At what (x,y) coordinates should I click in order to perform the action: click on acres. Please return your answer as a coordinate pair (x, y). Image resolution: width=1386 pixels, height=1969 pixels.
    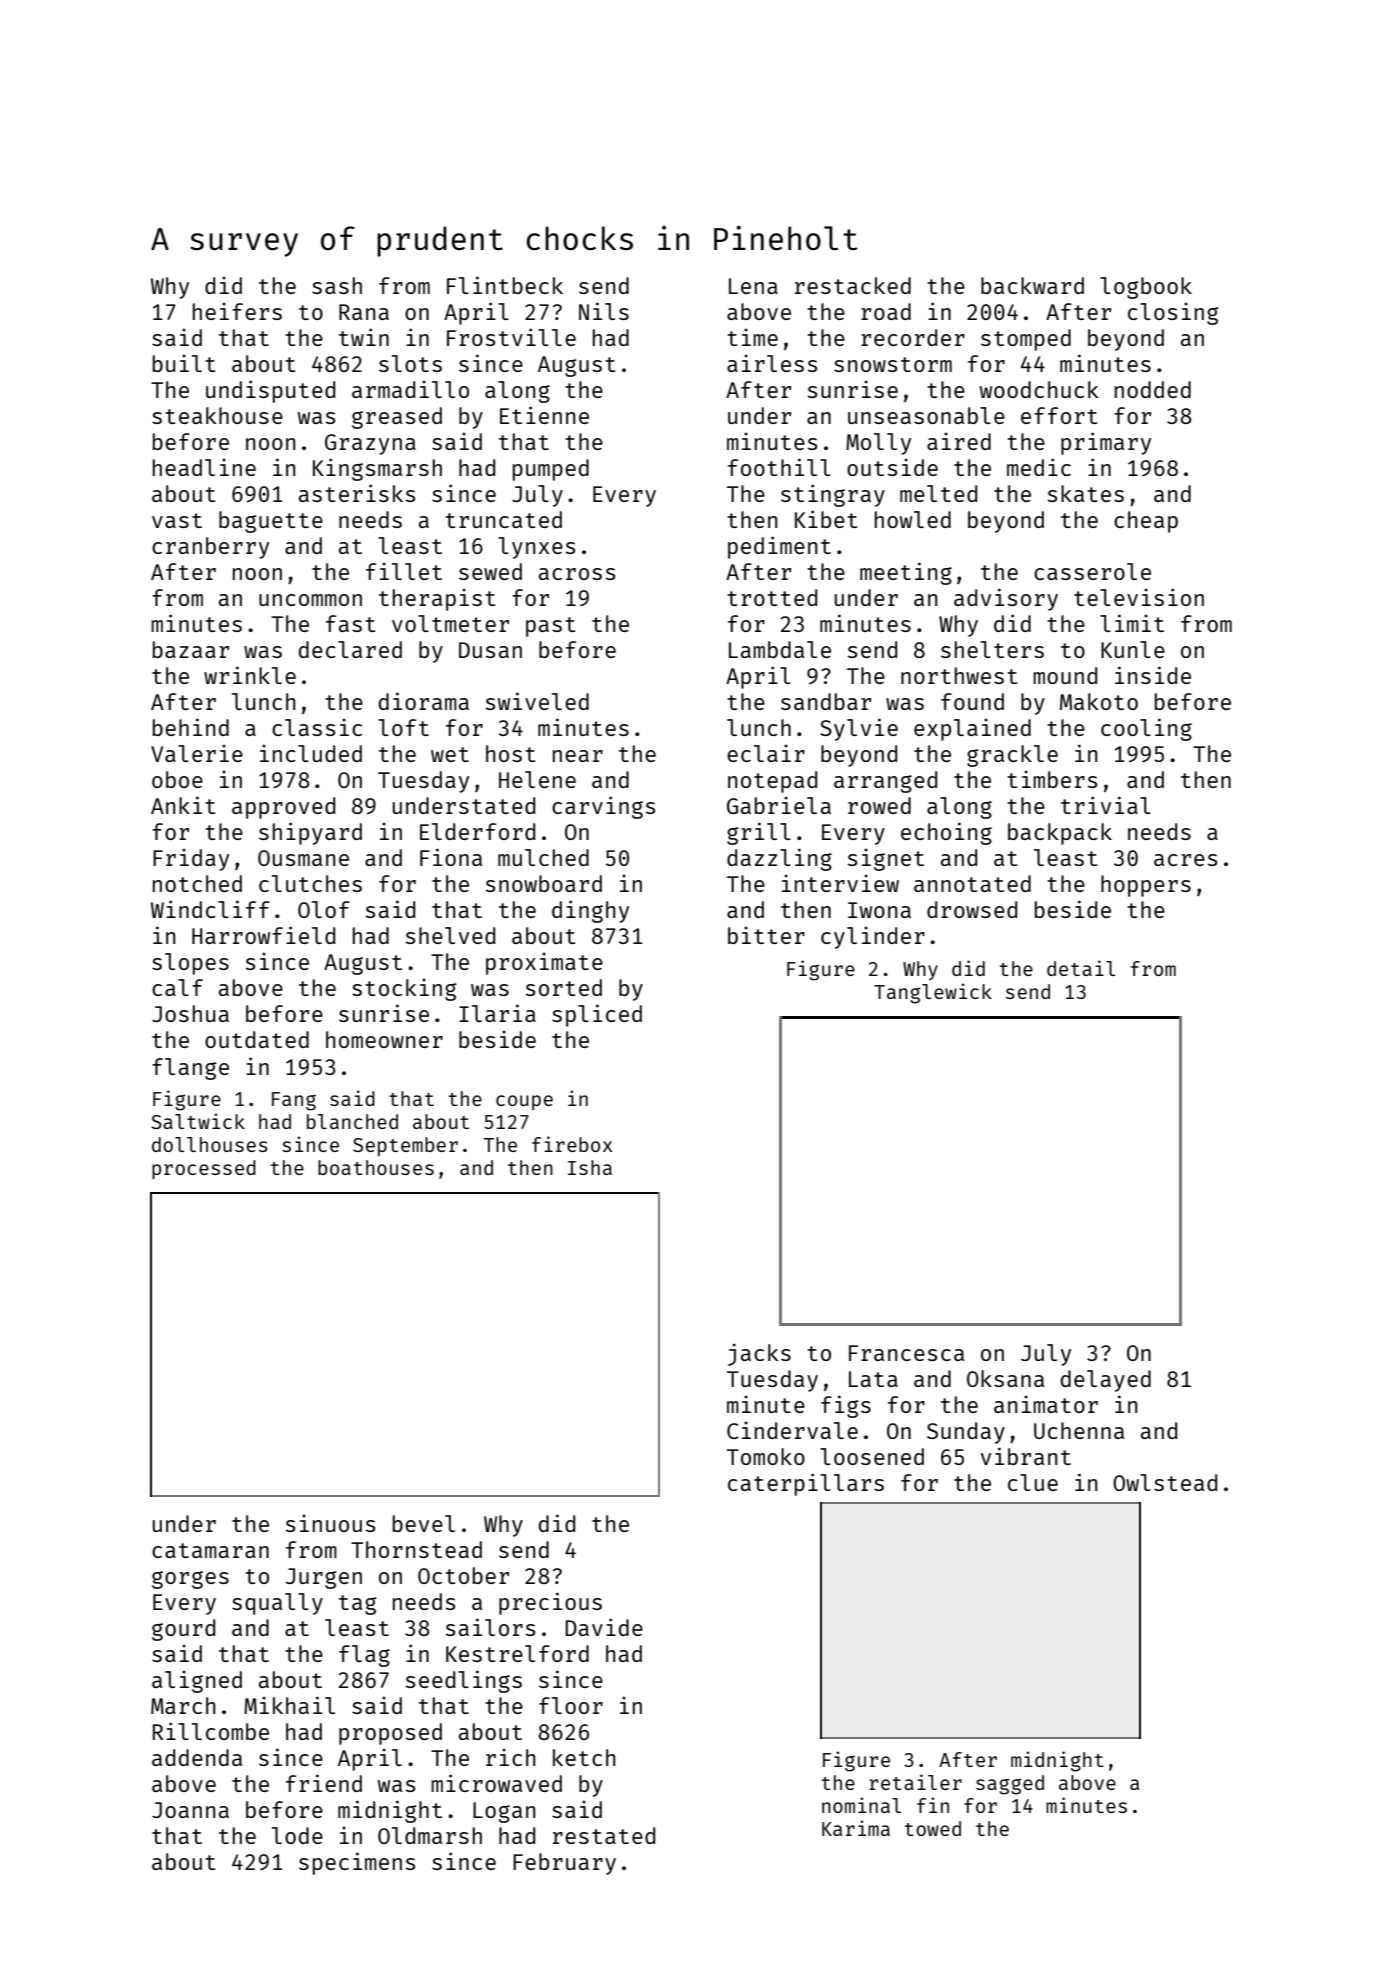
    Looking at the image, I should click on (1185, 860).
